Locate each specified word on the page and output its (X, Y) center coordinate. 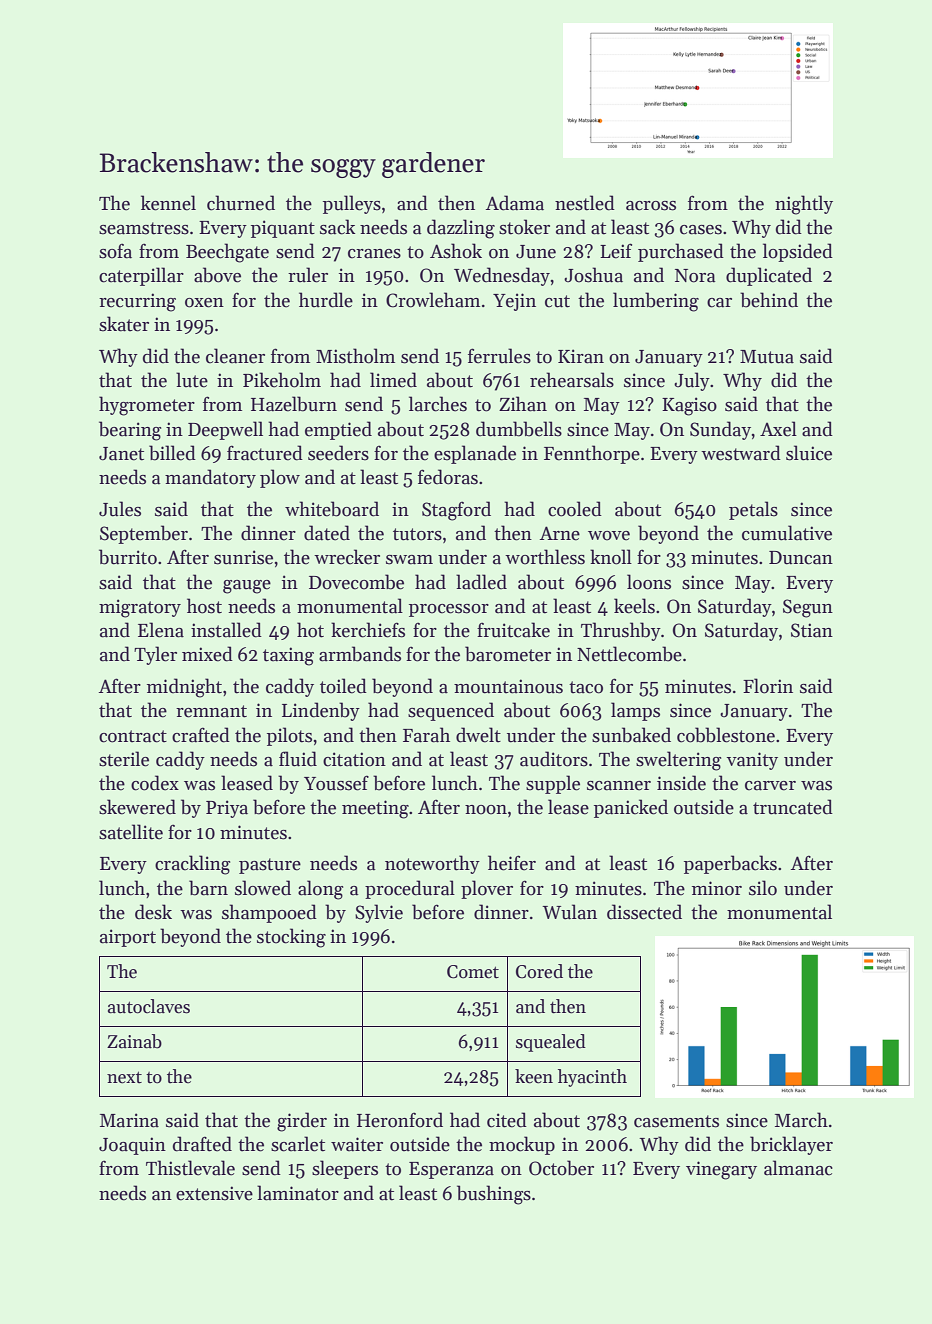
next (124, 1077)
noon (486, 810)
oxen (204, 303)
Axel (778, 429)
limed (393, 380)
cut (557, 301)
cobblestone (726, 735)
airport (128, 938)
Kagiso (689, 406)
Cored (539, 971)
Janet (121, 454)
